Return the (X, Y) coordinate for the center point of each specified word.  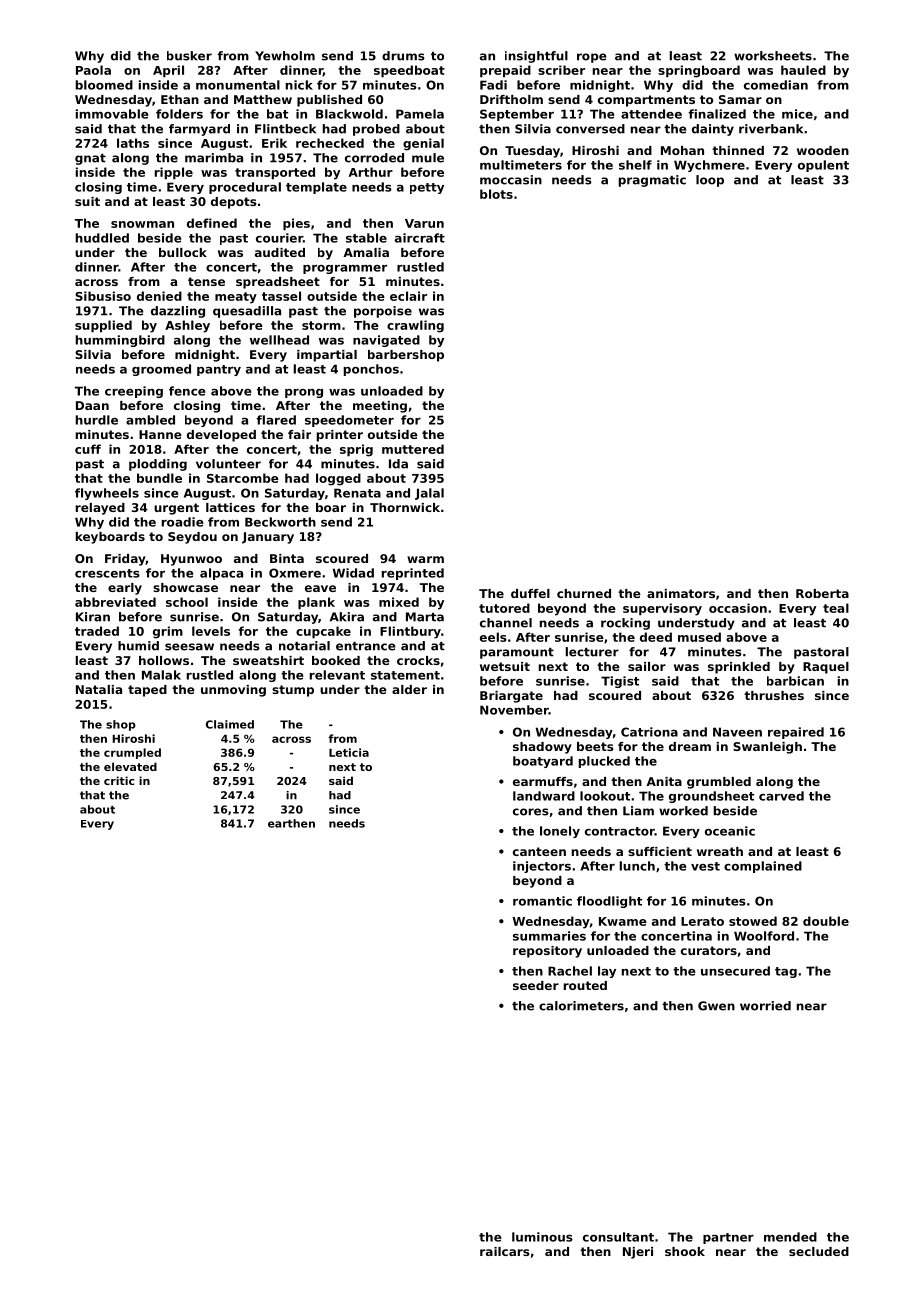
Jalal (429, 494)
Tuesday (532, 152)
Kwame (623, 921)
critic (119, 780)
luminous (542, 1237)
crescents (107, 573)
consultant (618, 1237)
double (826, 921)
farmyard (199, 130)
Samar (740, 99)
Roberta (822, 593)
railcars (504, 1251)
